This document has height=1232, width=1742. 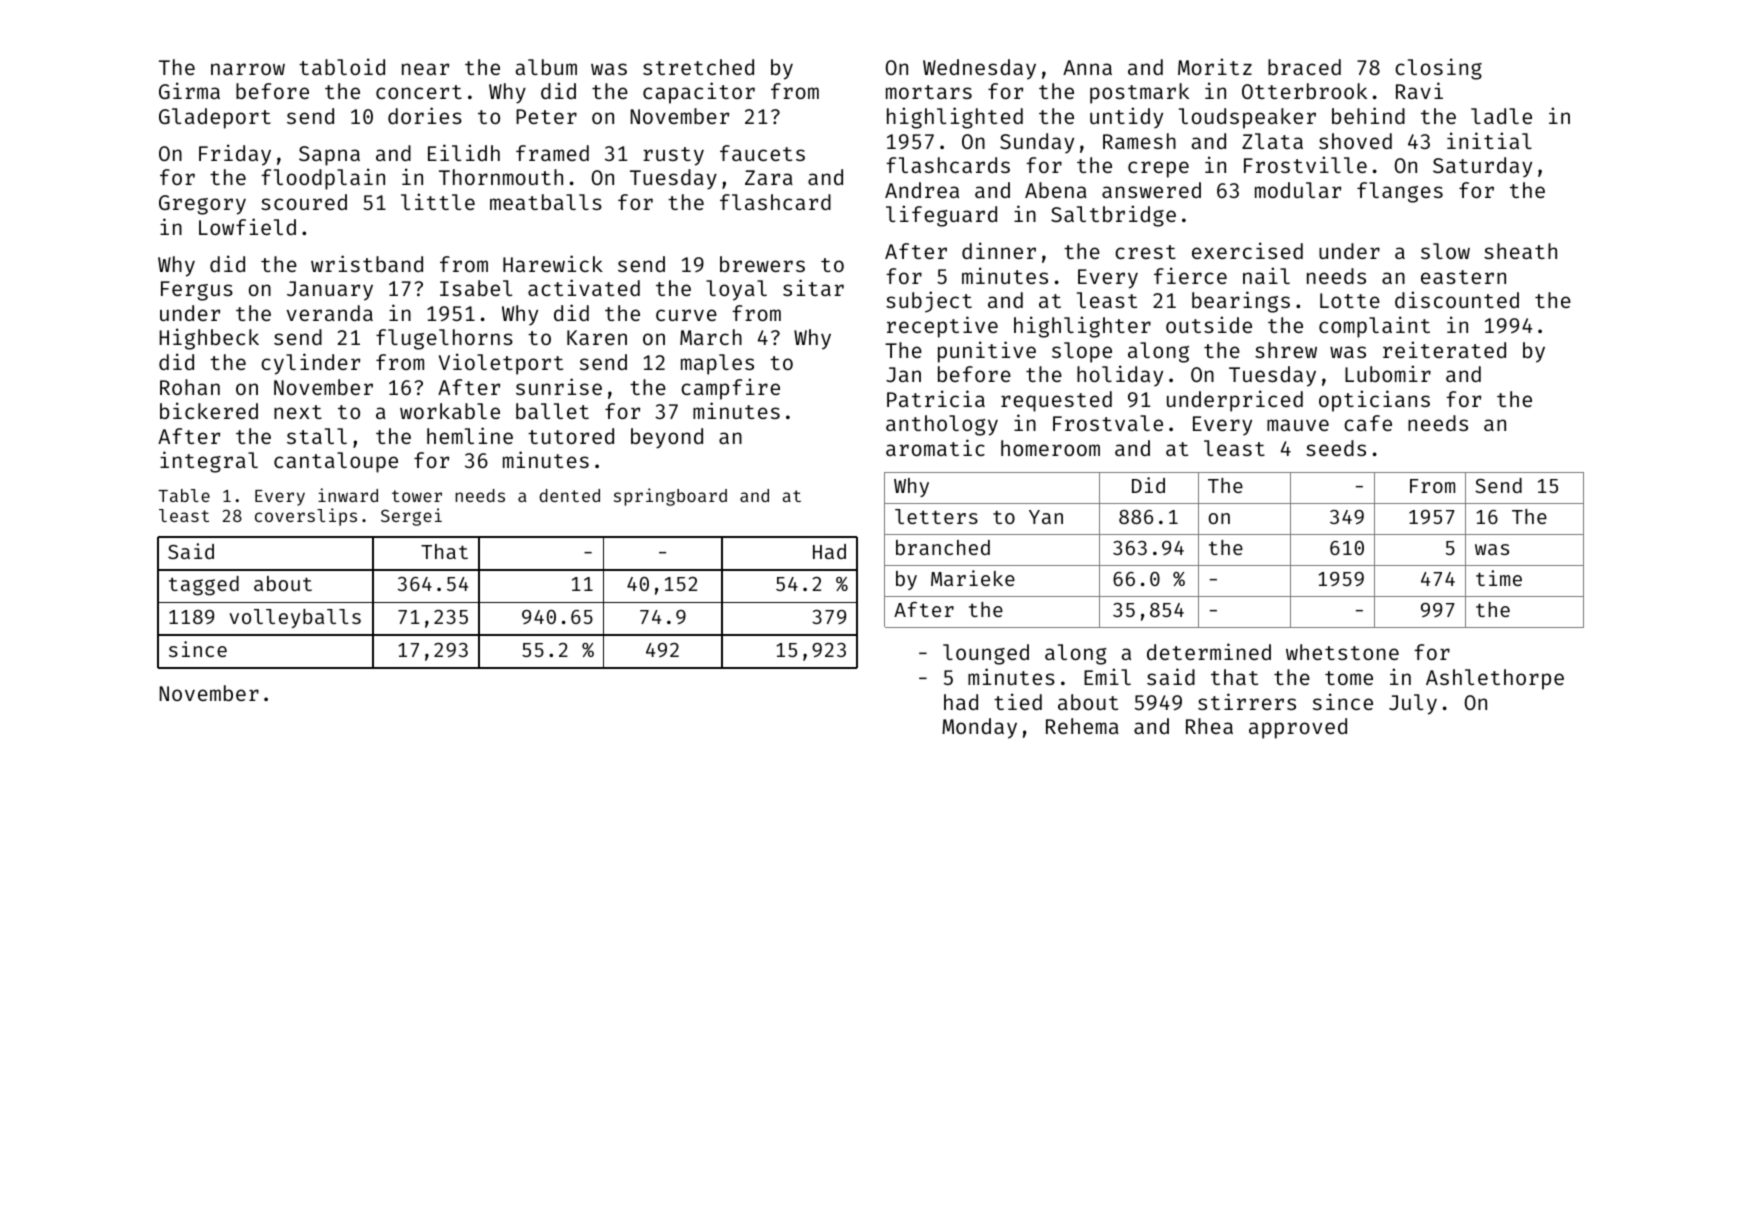 I want to click on Thornmouth, so click(x=501, y=177).
